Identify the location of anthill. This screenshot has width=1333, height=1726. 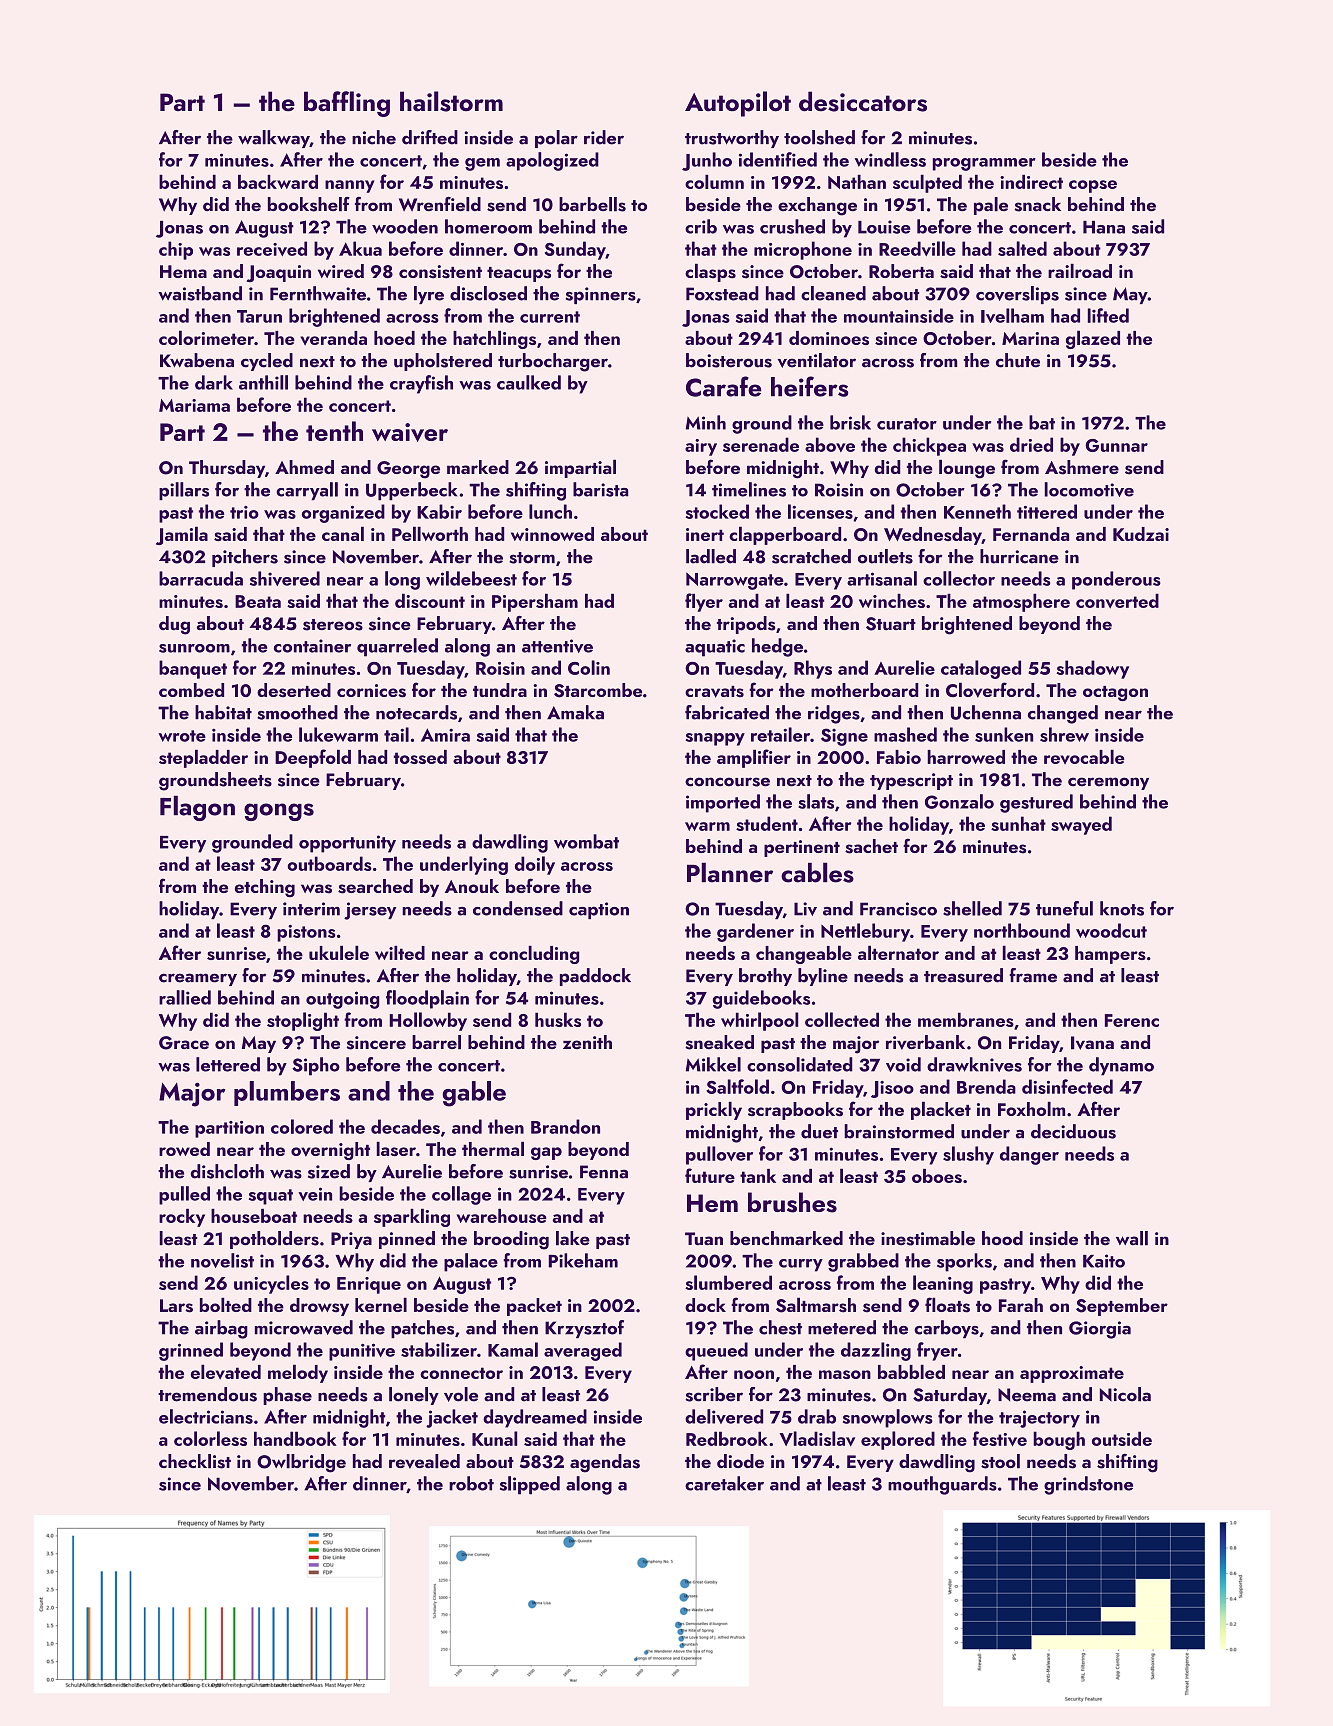
(263, 382).
